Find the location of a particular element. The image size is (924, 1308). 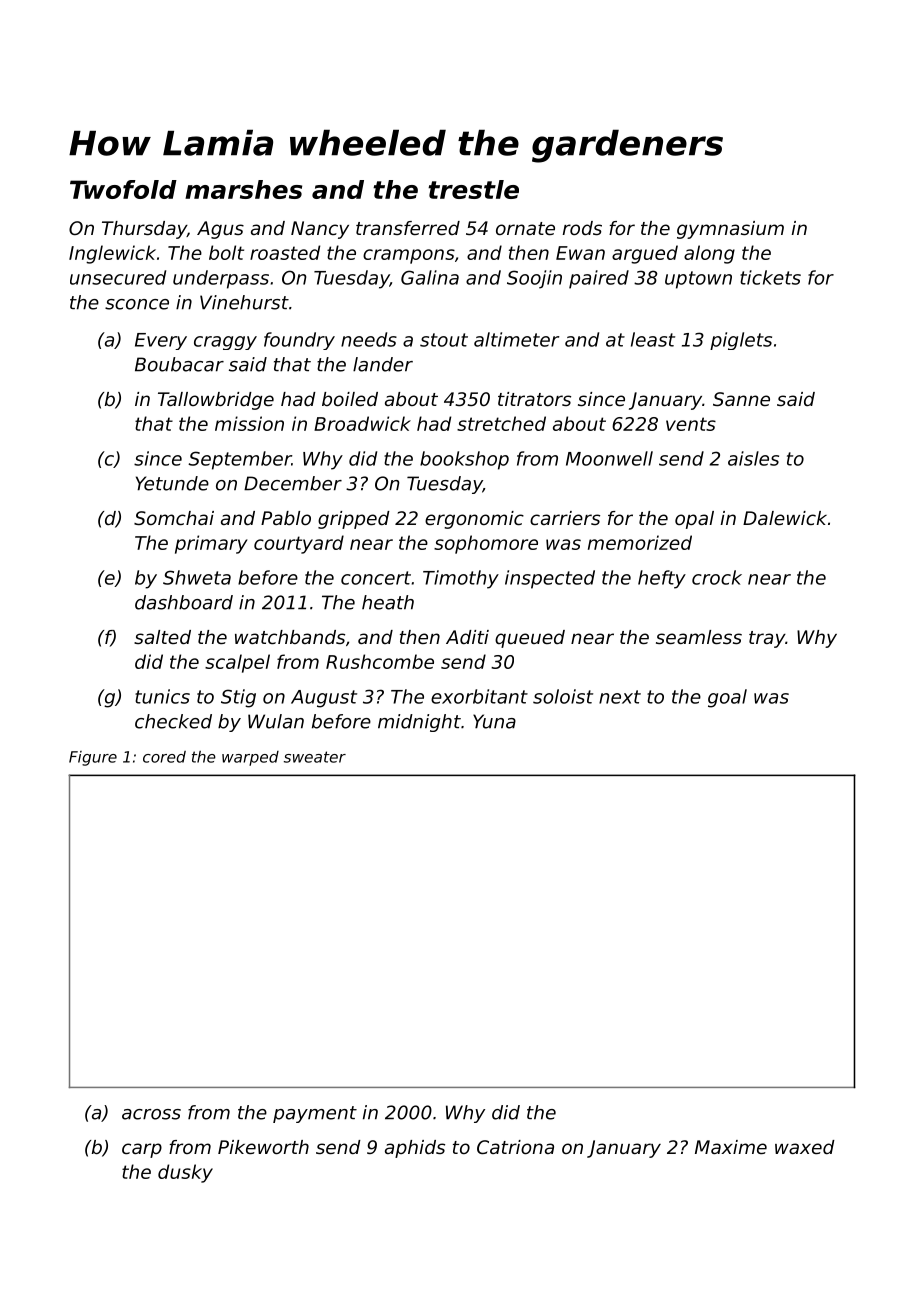

warped is located at coordinates (250, 758).
